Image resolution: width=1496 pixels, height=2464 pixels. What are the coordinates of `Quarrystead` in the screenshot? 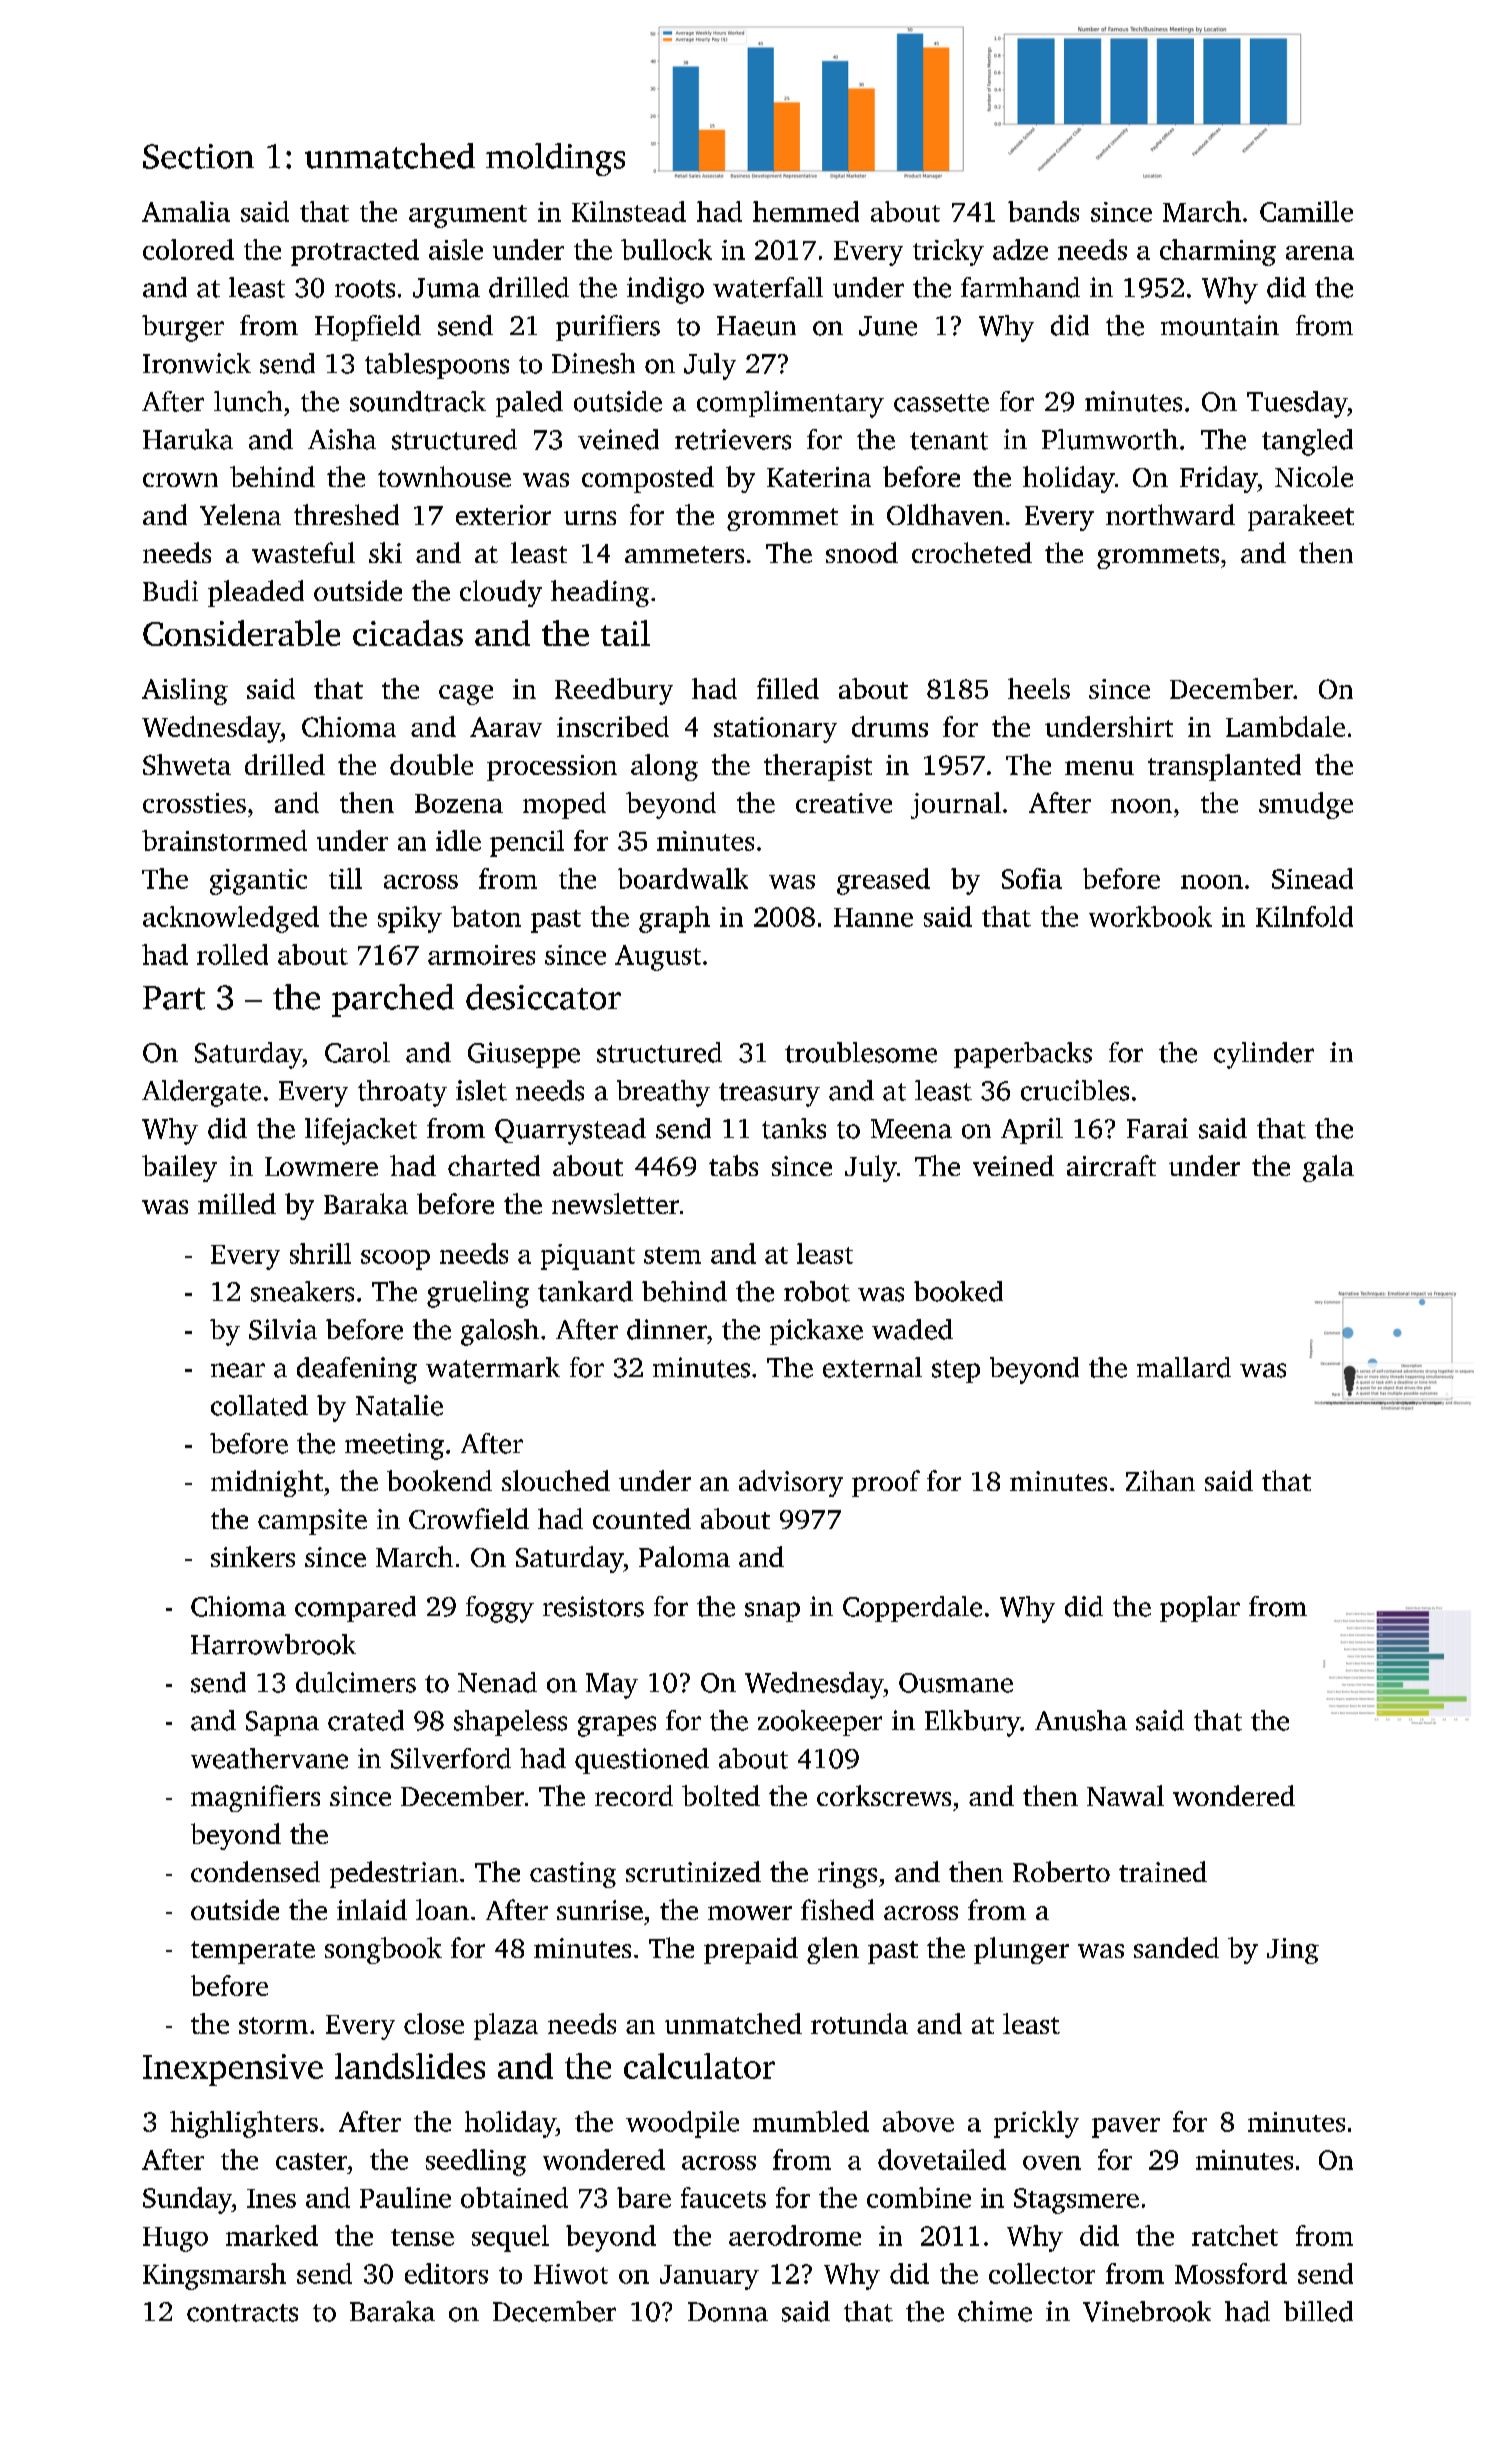 It's located at (570, 1131).
